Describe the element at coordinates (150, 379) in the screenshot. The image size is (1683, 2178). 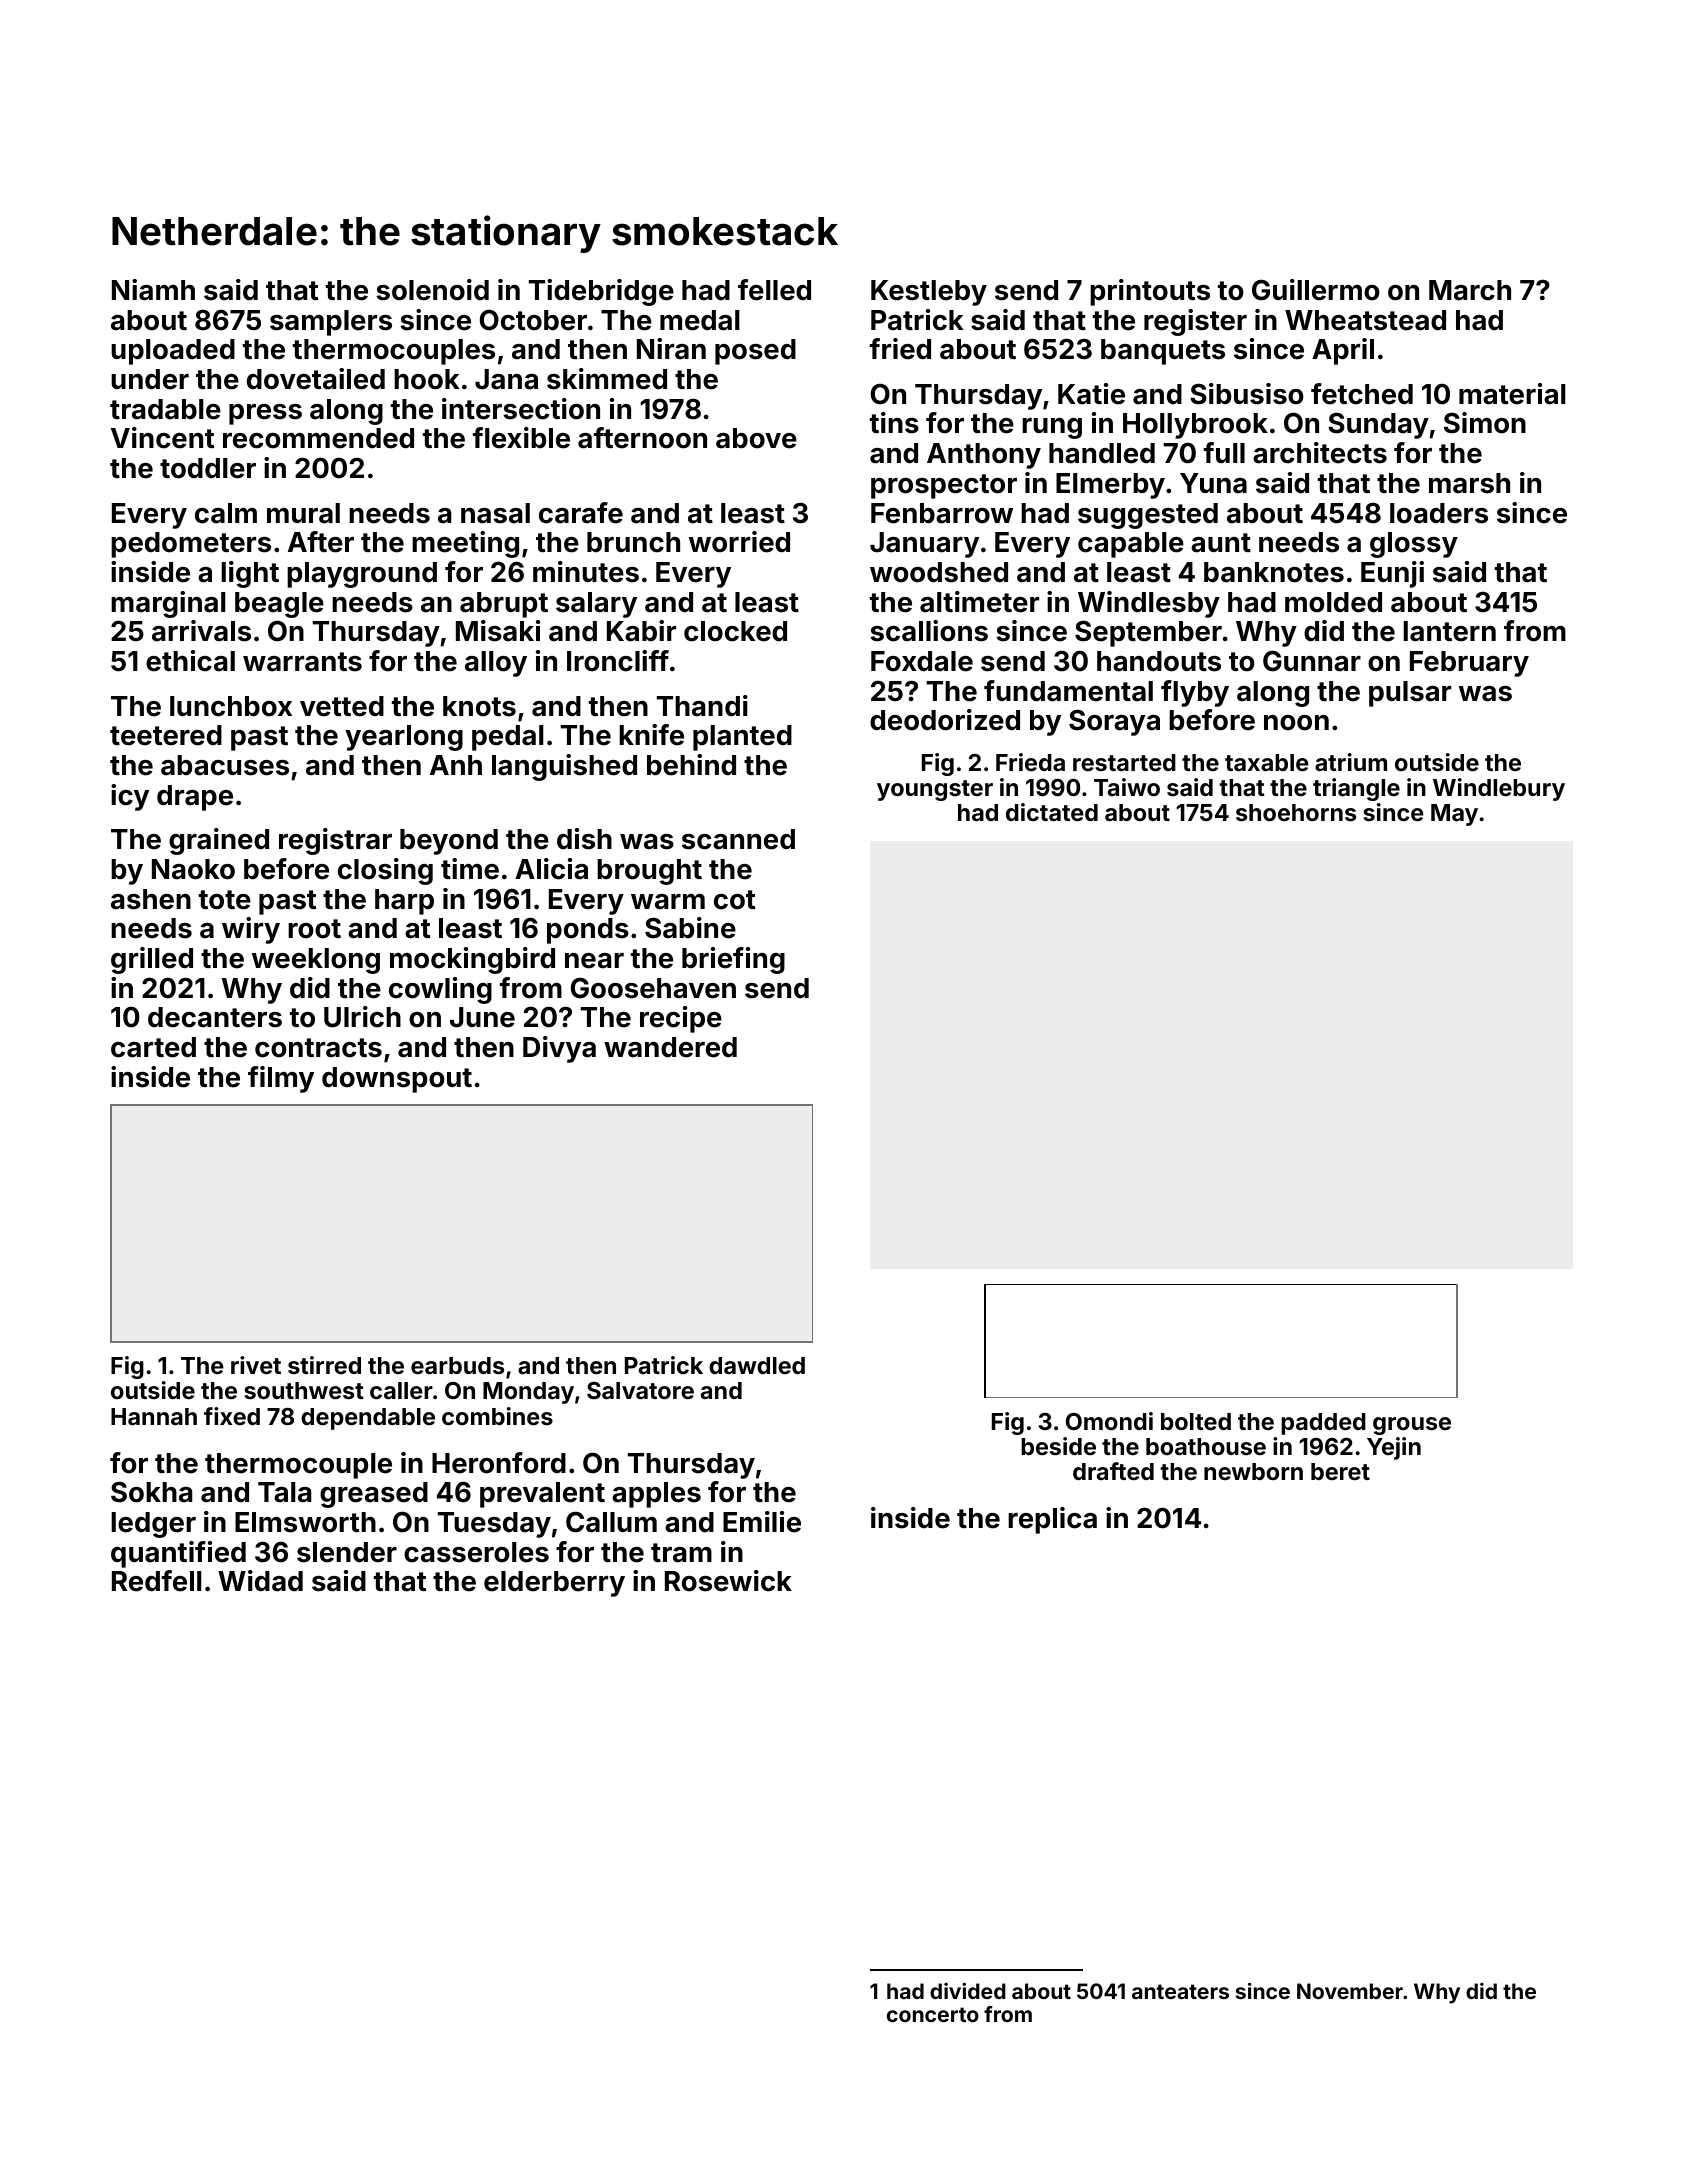
I see `under` at that location.
